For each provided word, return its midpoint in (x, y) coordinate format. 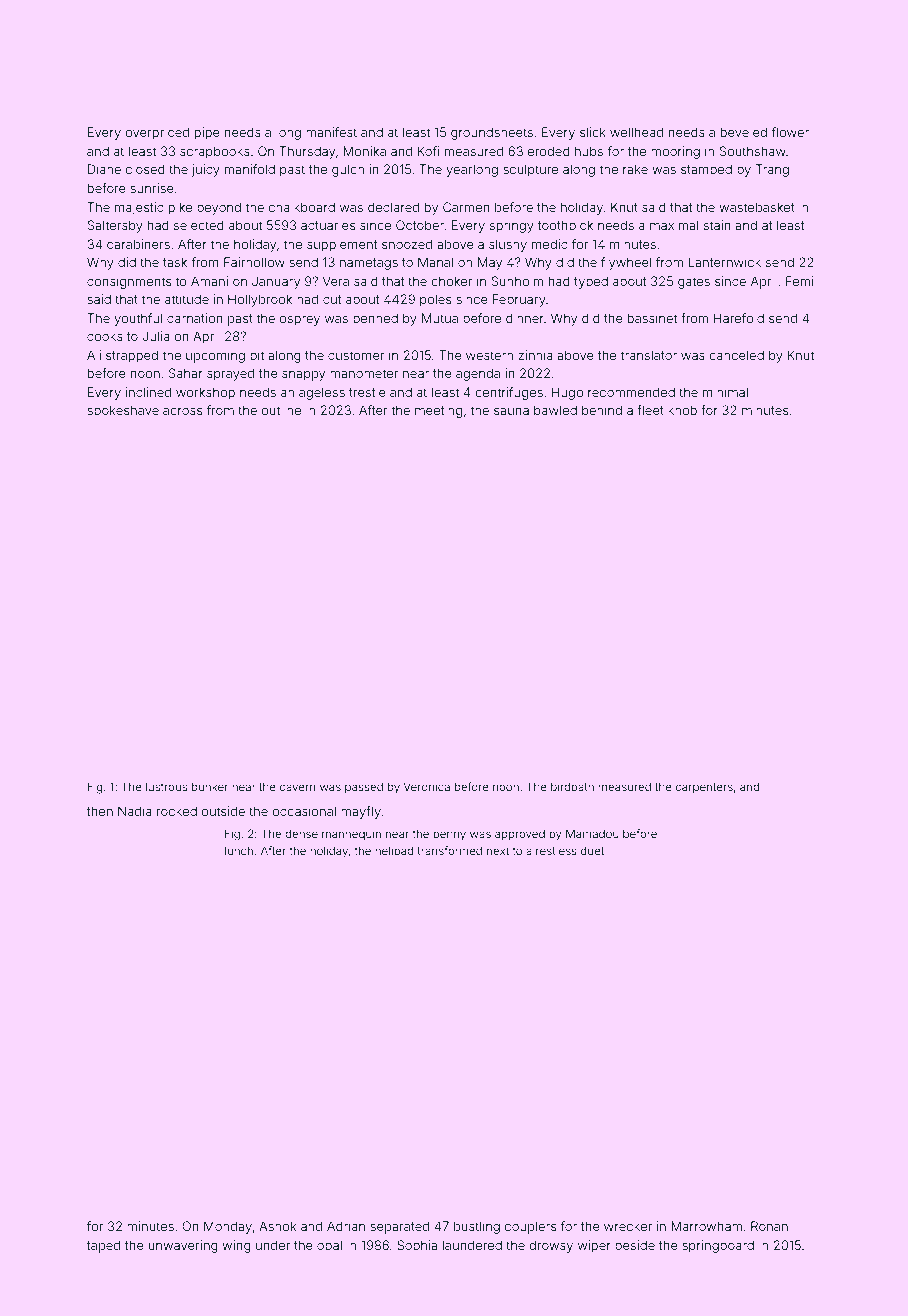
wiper (594, 1246)
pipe (207, 133)
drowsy (551, 1246)
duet (592, 851)
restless (556, 851)
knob (682, 410)
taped (103, 1246)
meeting (438, 411)
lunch (239, 850)
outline (281, 410)
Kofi (428, 151)
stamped (706, 170)
